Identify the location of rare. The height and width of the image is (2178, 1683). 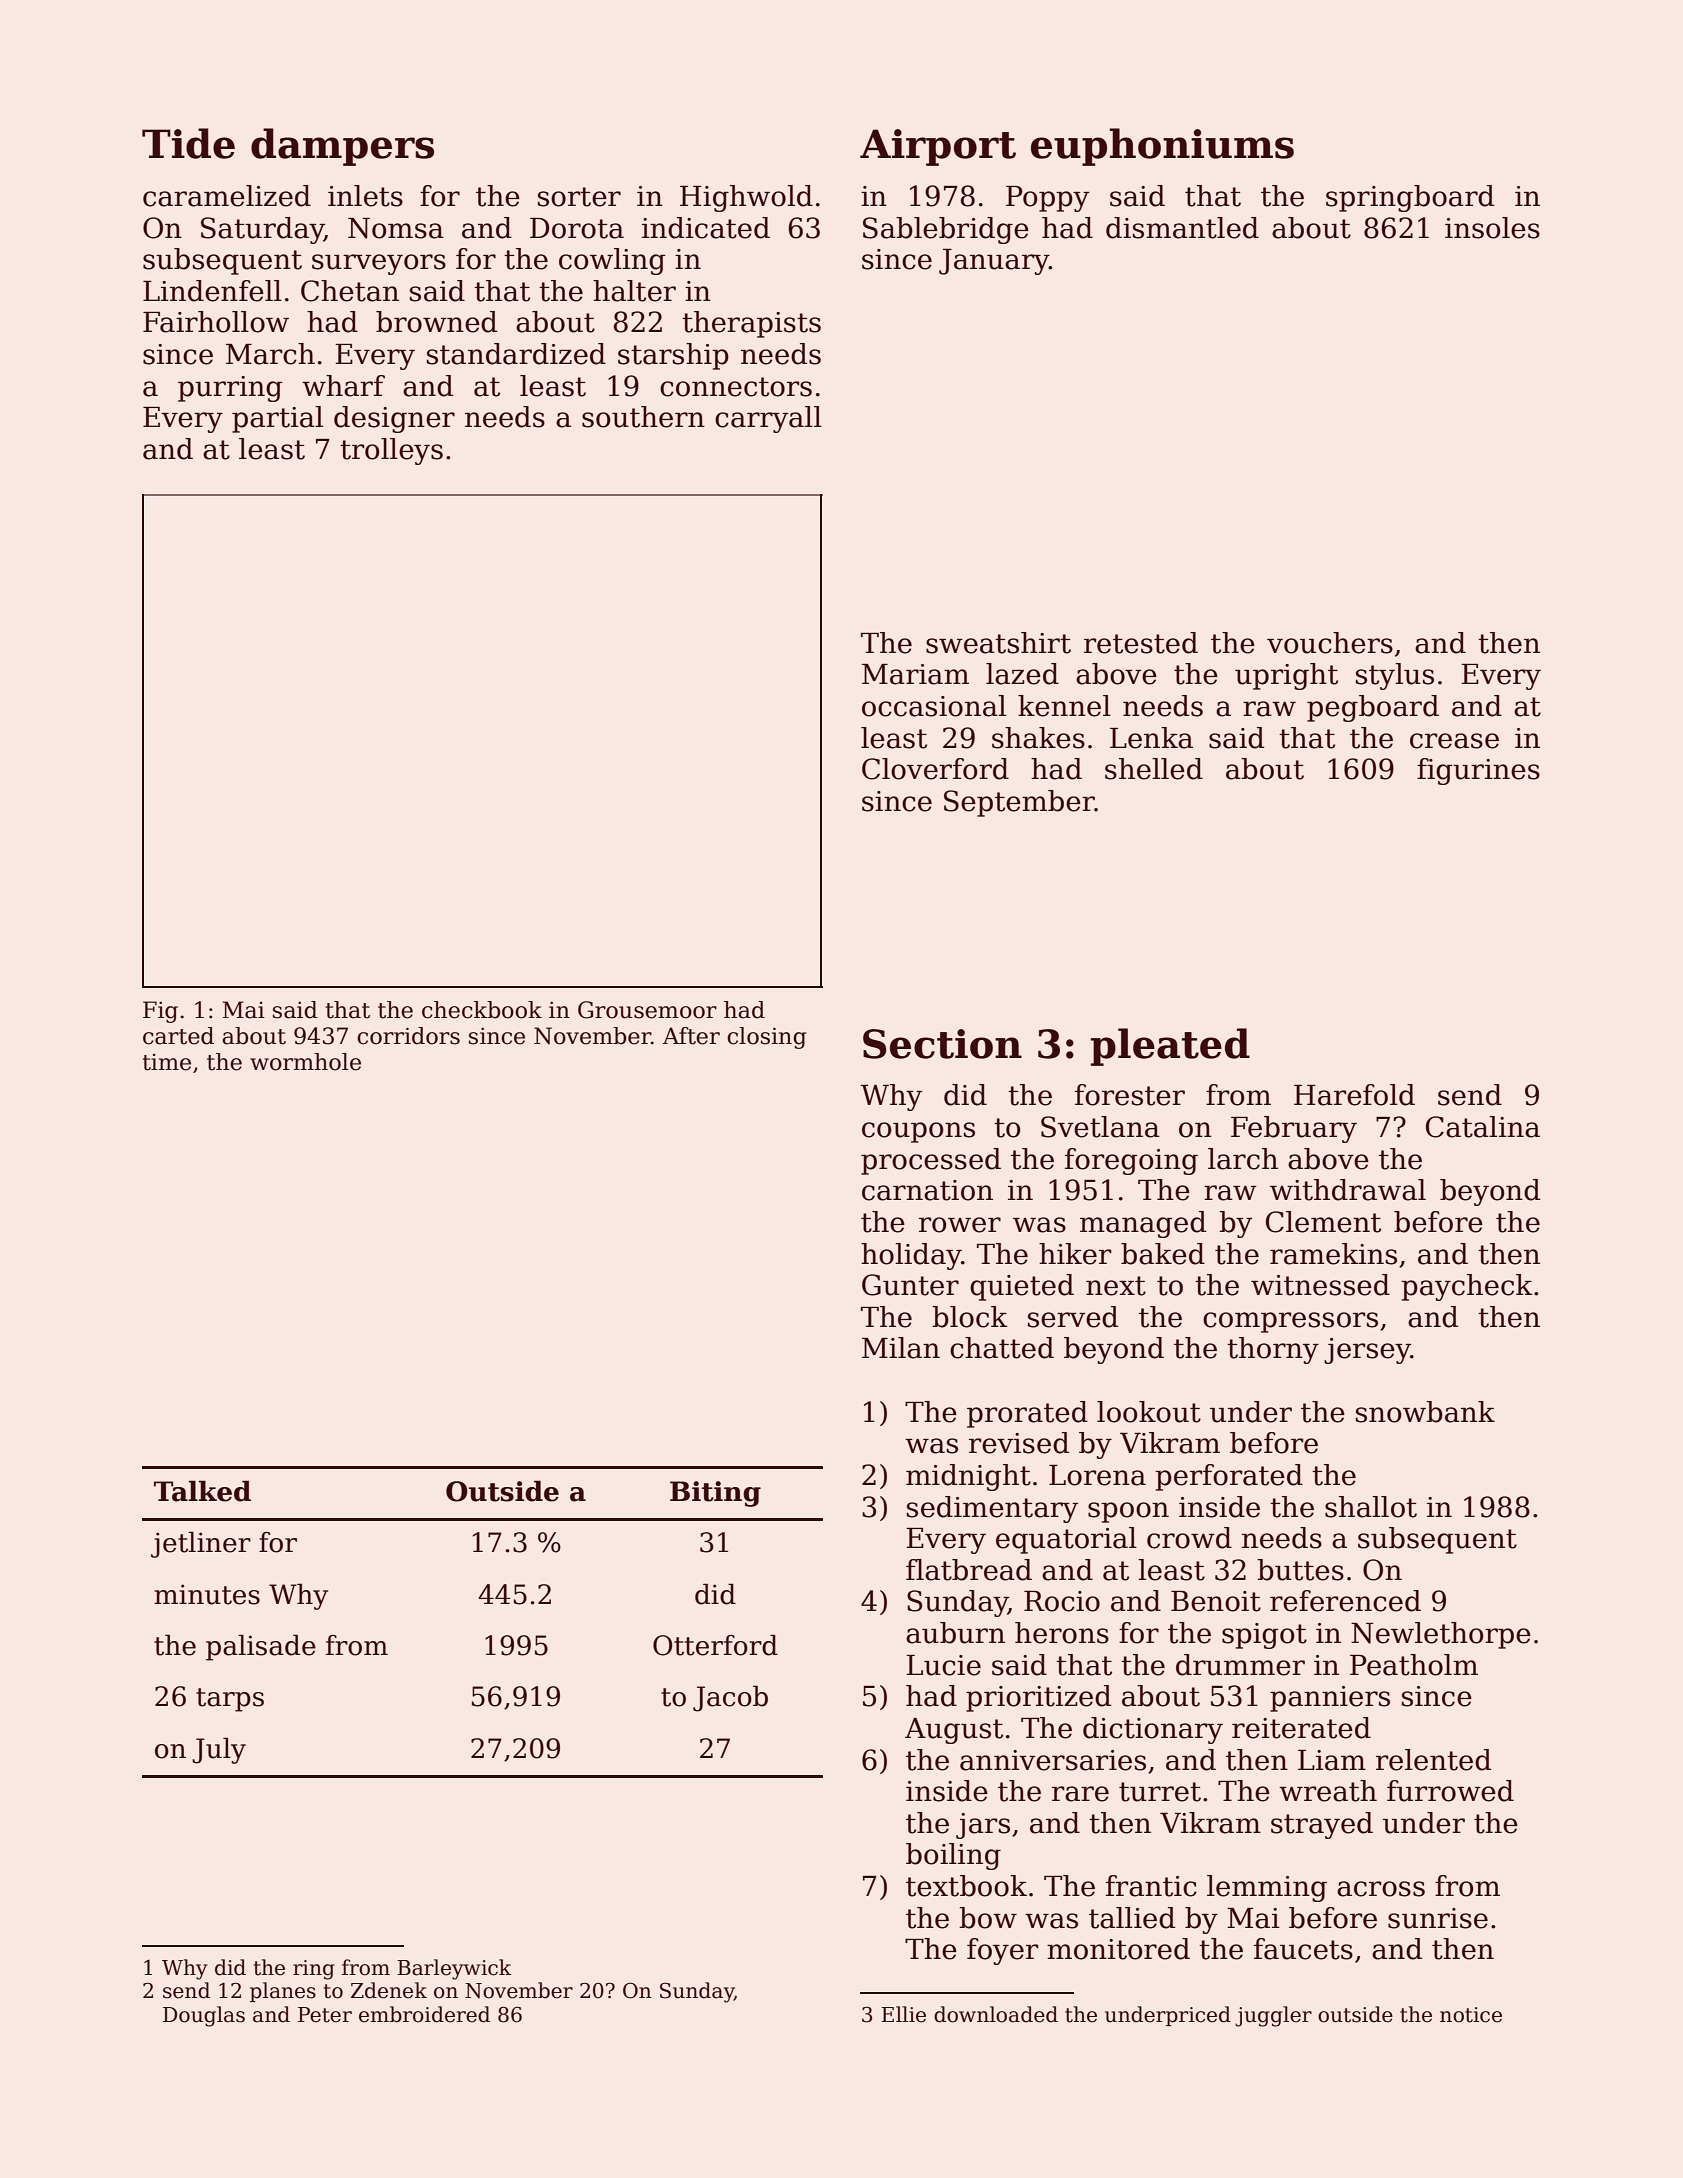
(1080, 1794).
